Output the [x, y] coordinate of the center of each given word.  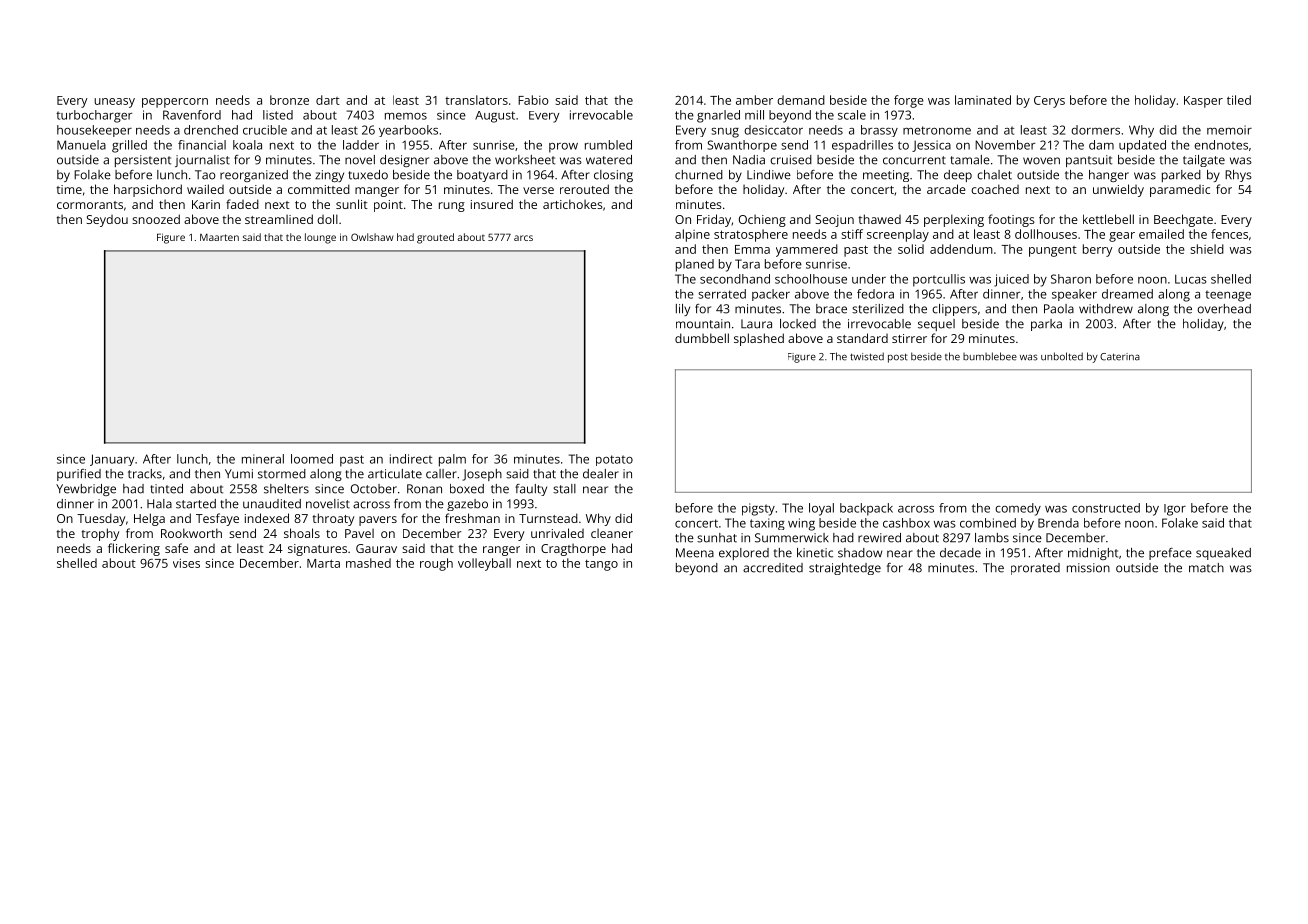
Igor [1175, 510]
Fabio [533, 100]
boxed [467, 489]
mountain [703, 324]
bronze [289, 100]
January [112, 460]
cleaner [612, 533]
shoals [302, 533]
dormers [1095, 130]
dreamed [1127, 294]
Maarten [219, 237]
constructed [1106, 508]
